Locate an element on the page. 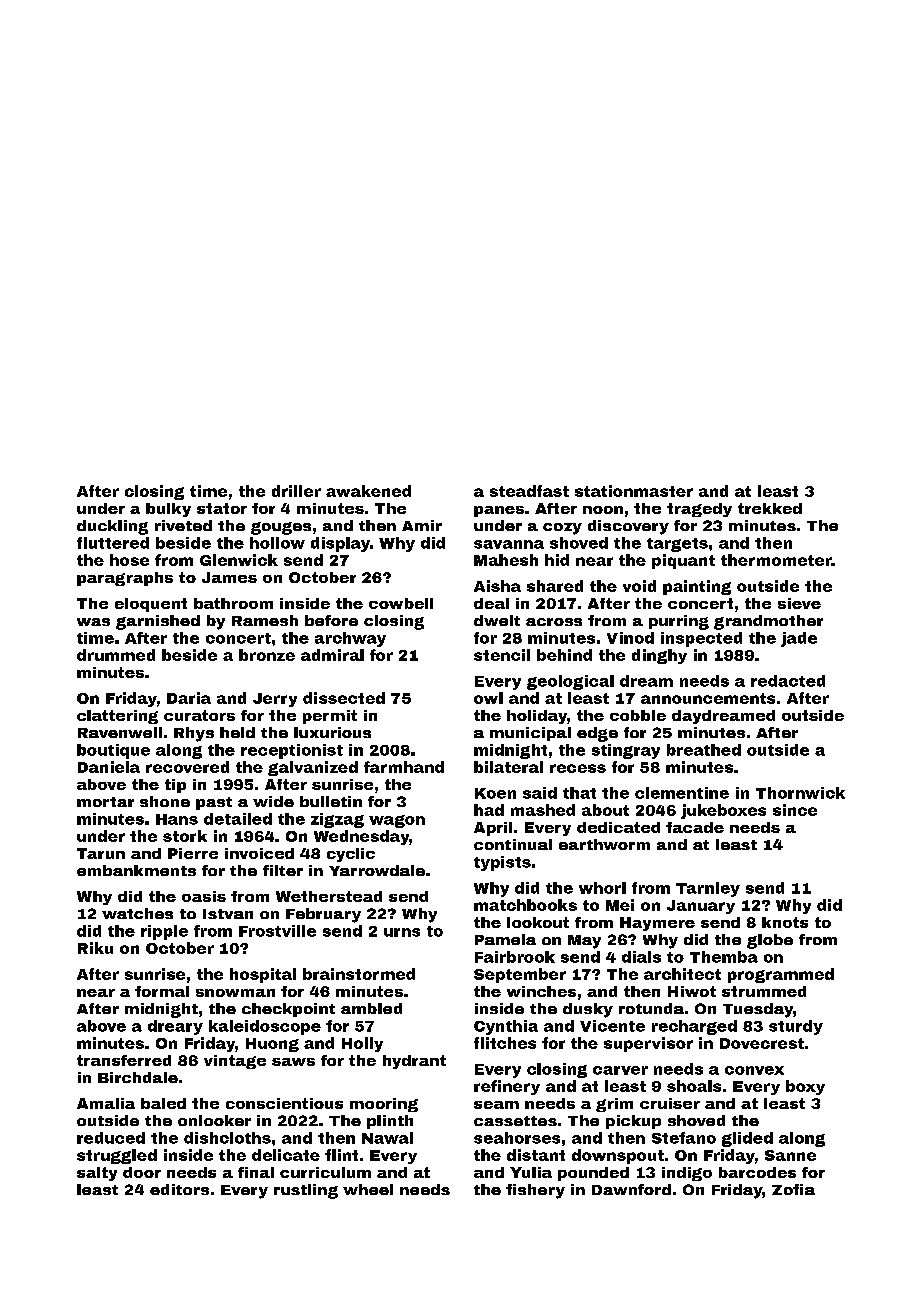 The width and height of the page is (924, 1308). Pamela is located at coordinates (505, 939).
